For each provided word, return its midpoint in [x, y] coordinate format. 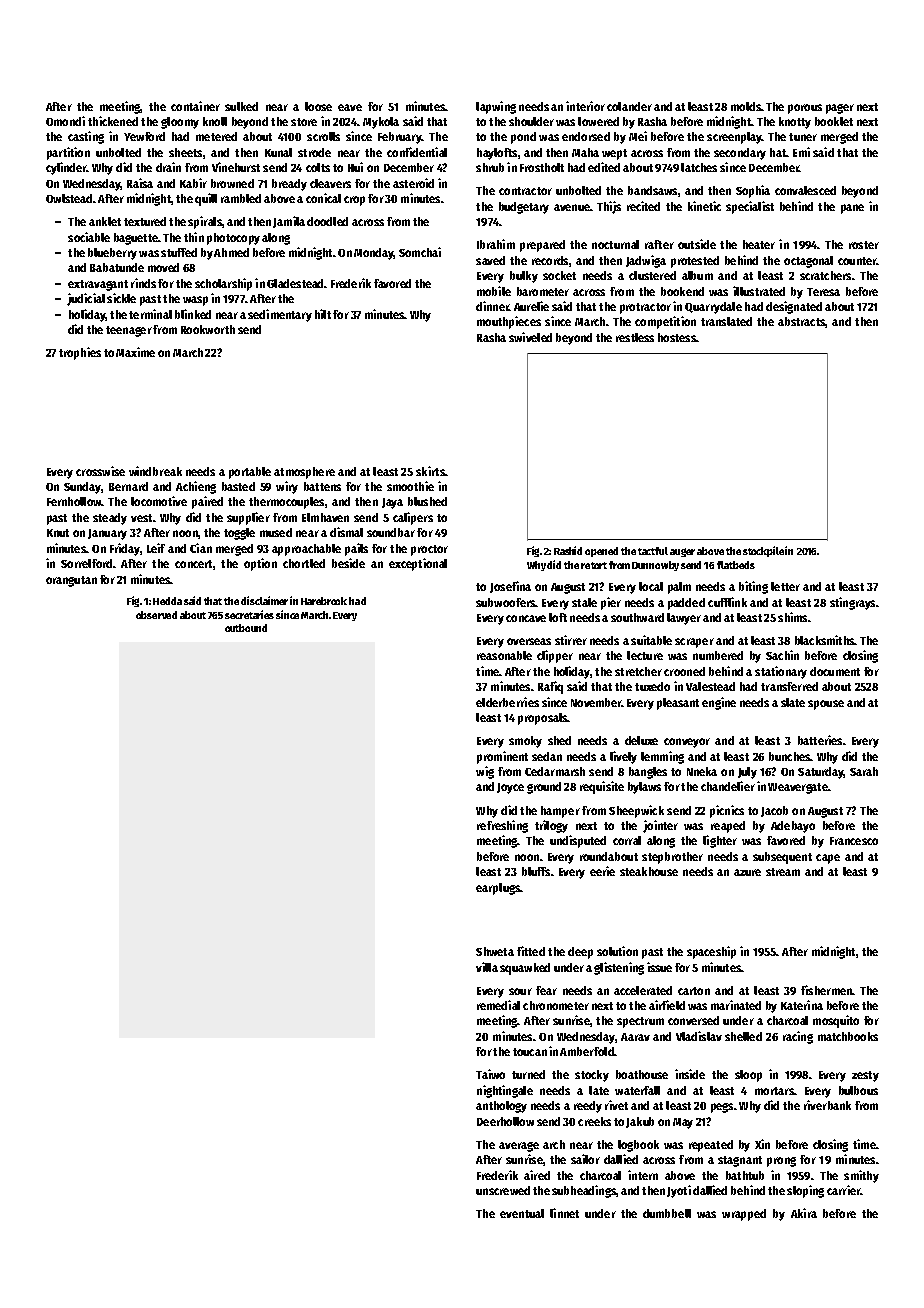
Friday [125, 549]
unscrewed [503, 1190]
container [195, 106]
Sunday [82, 488]
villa [487, 967]
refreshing [502, 826]
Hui [355, 167]
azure [747, 872]
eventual [522, 1213]
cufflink [727, 602]
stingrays [852, 603]
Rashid [568, 550]
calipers [413, 518]
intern [643, 1175]
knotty [795, 123]
